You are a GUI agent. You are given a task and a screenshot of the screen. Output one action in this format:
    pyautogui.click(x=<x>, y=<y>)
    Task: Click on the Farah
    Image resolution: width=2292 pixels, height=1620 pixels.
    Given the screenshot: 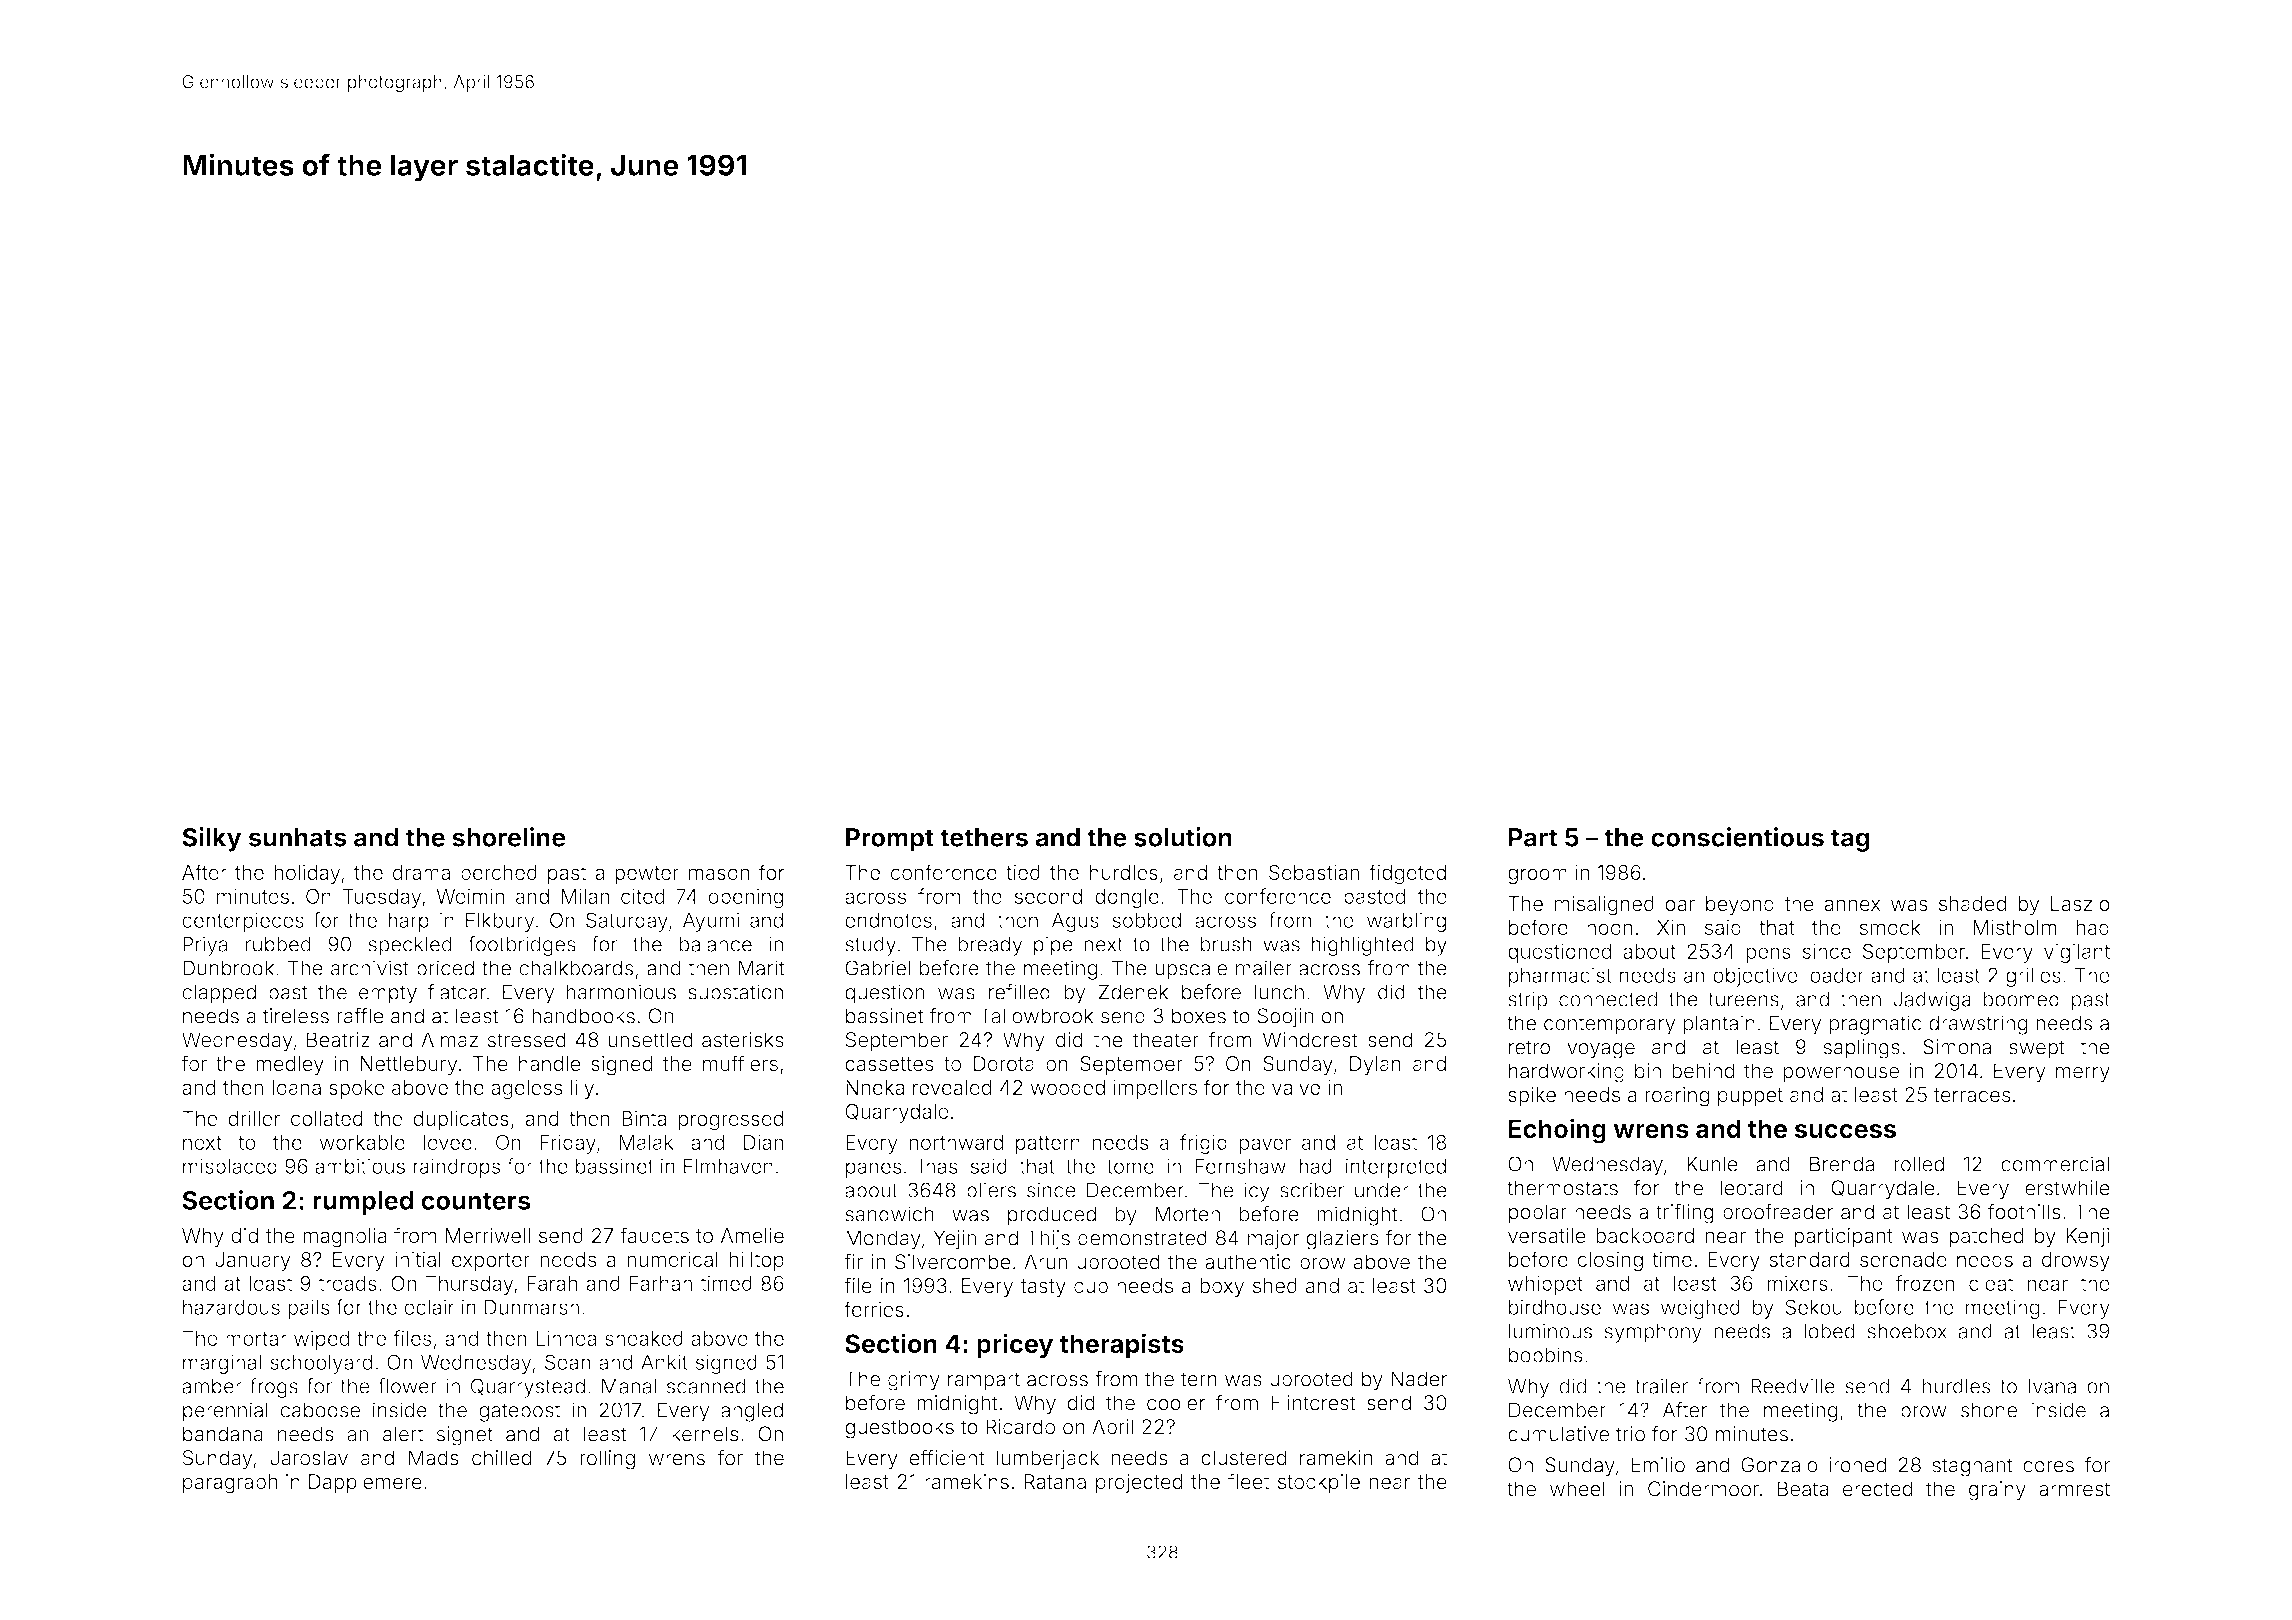 What is the action you would take?
    pyautogui.click(x=552, y=1283)
